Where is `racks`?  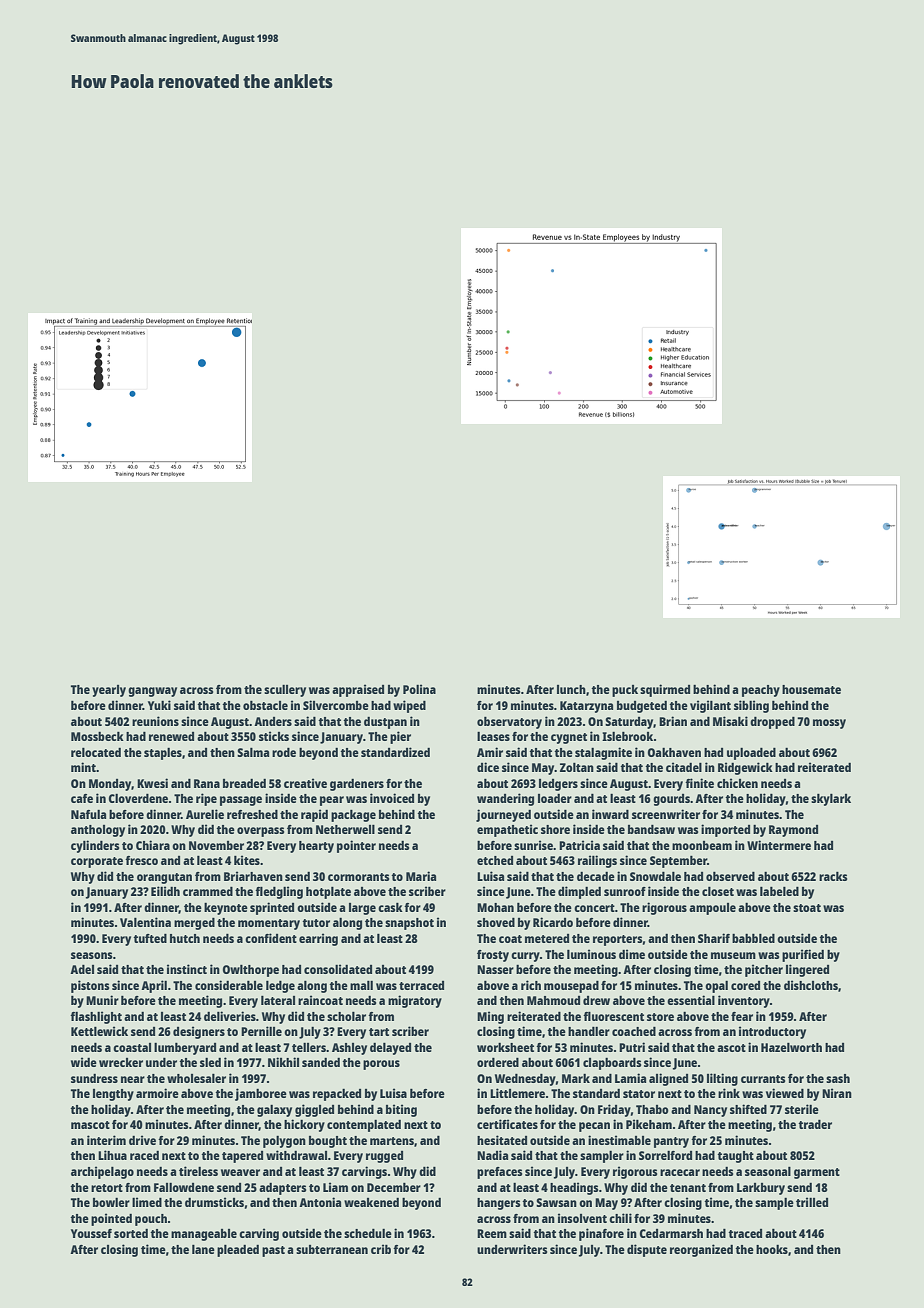 racks is located at coordinates (833, 876).
